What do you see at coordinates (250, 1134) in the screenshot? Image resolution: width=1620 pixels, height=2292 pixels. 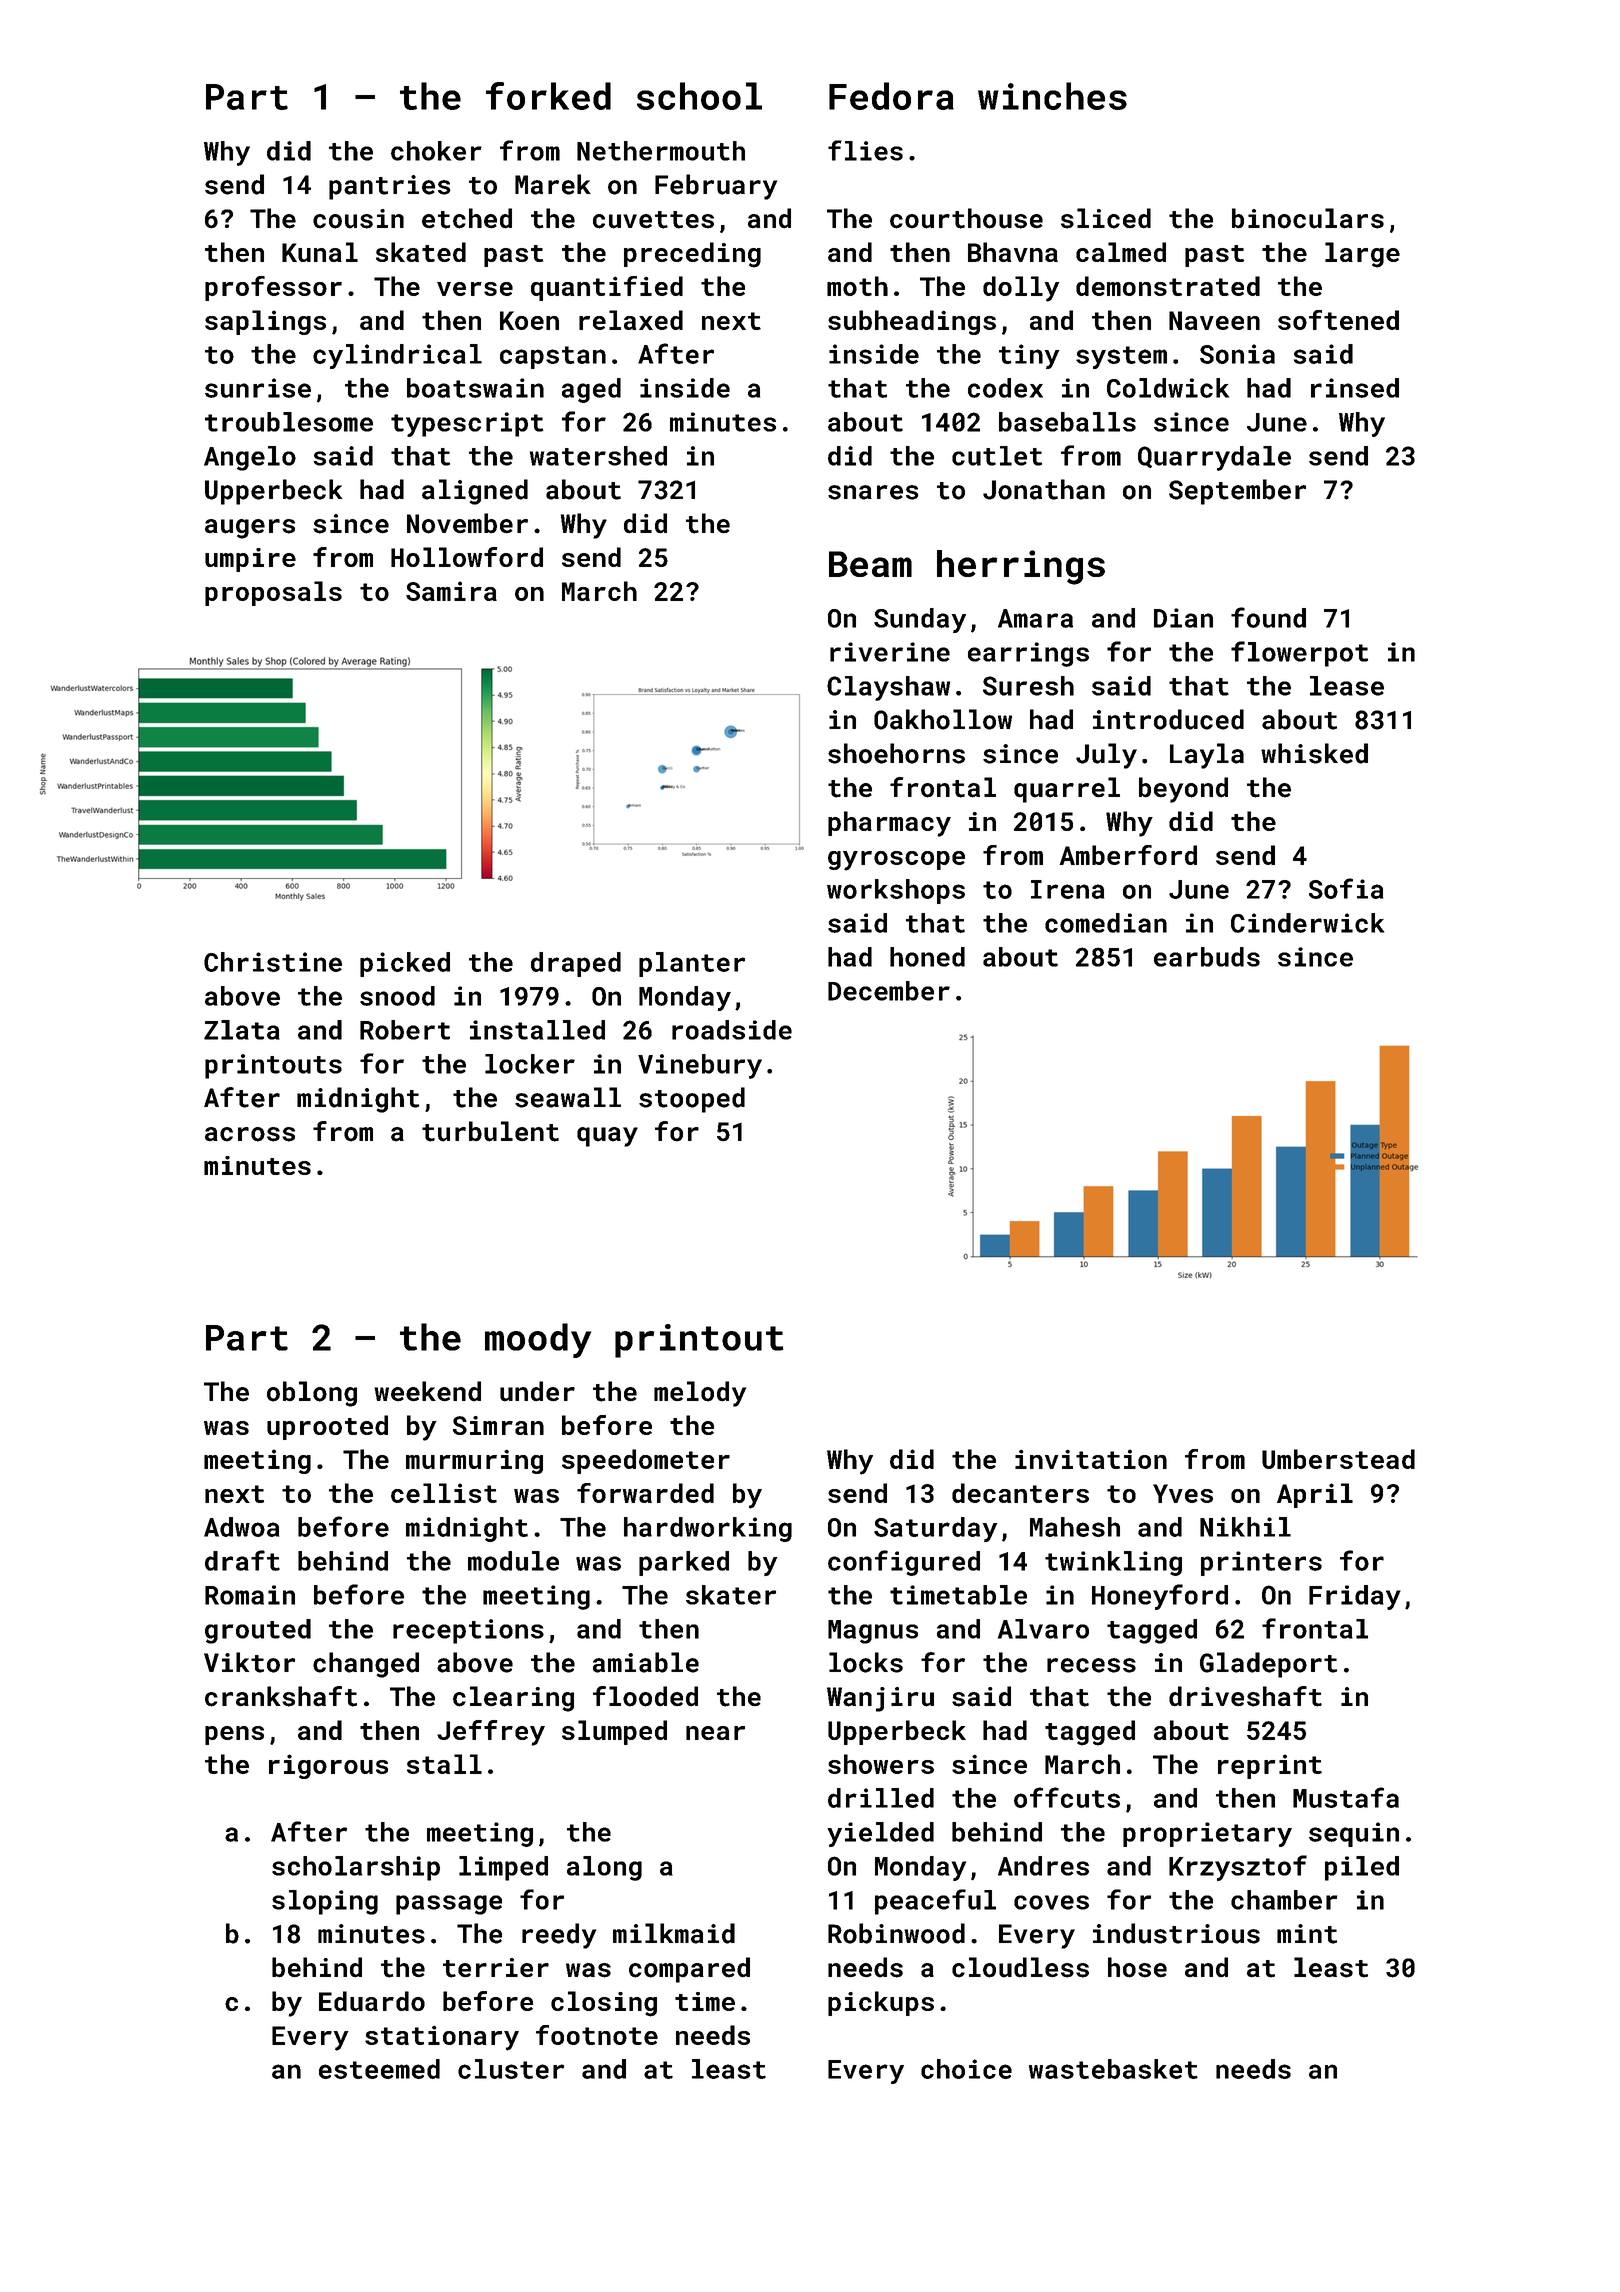 I see `across` at bounding box center [250, 1134].
